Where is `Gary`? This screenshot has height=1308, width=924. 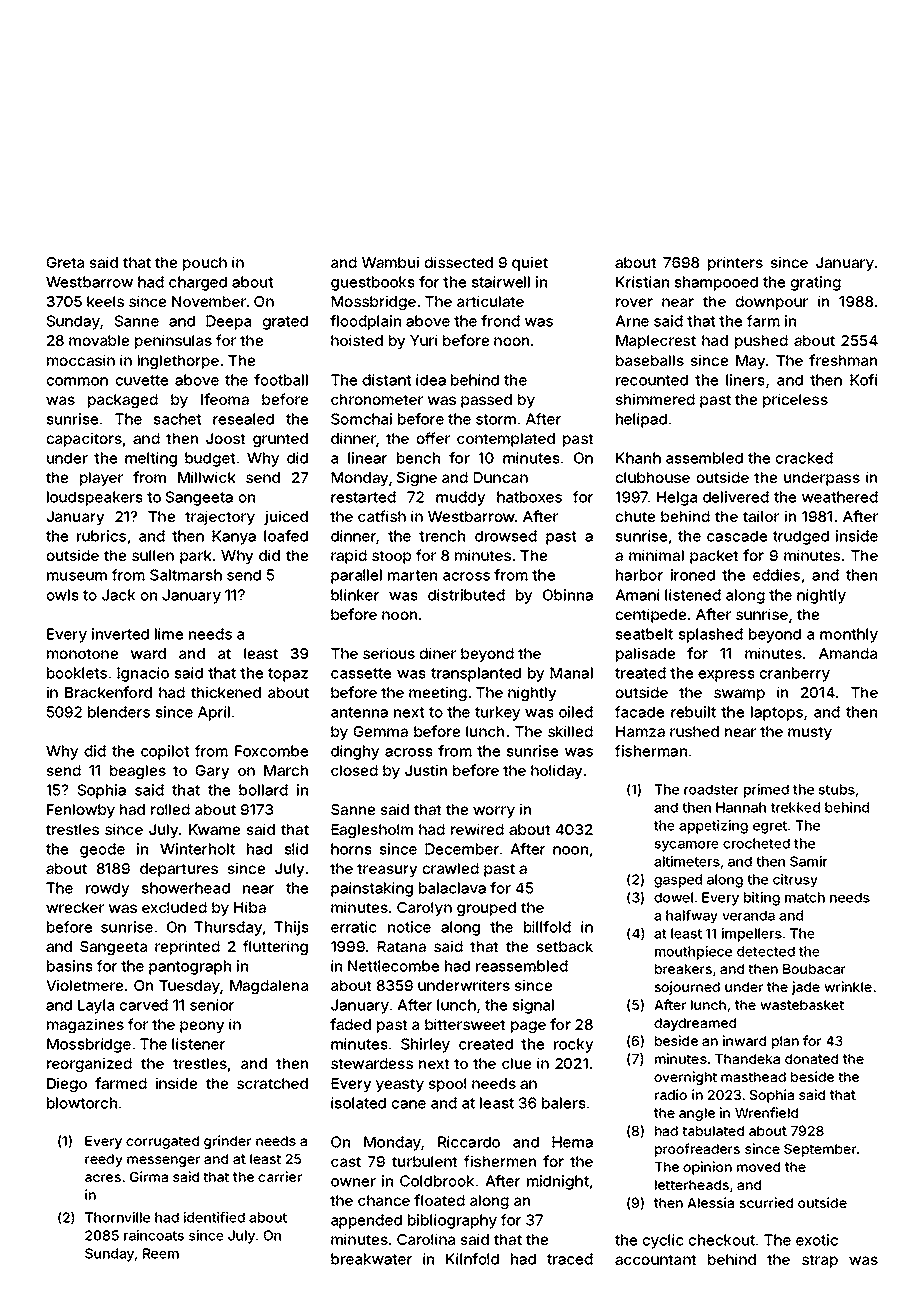
Gary is located at coordinates (212, 772).
